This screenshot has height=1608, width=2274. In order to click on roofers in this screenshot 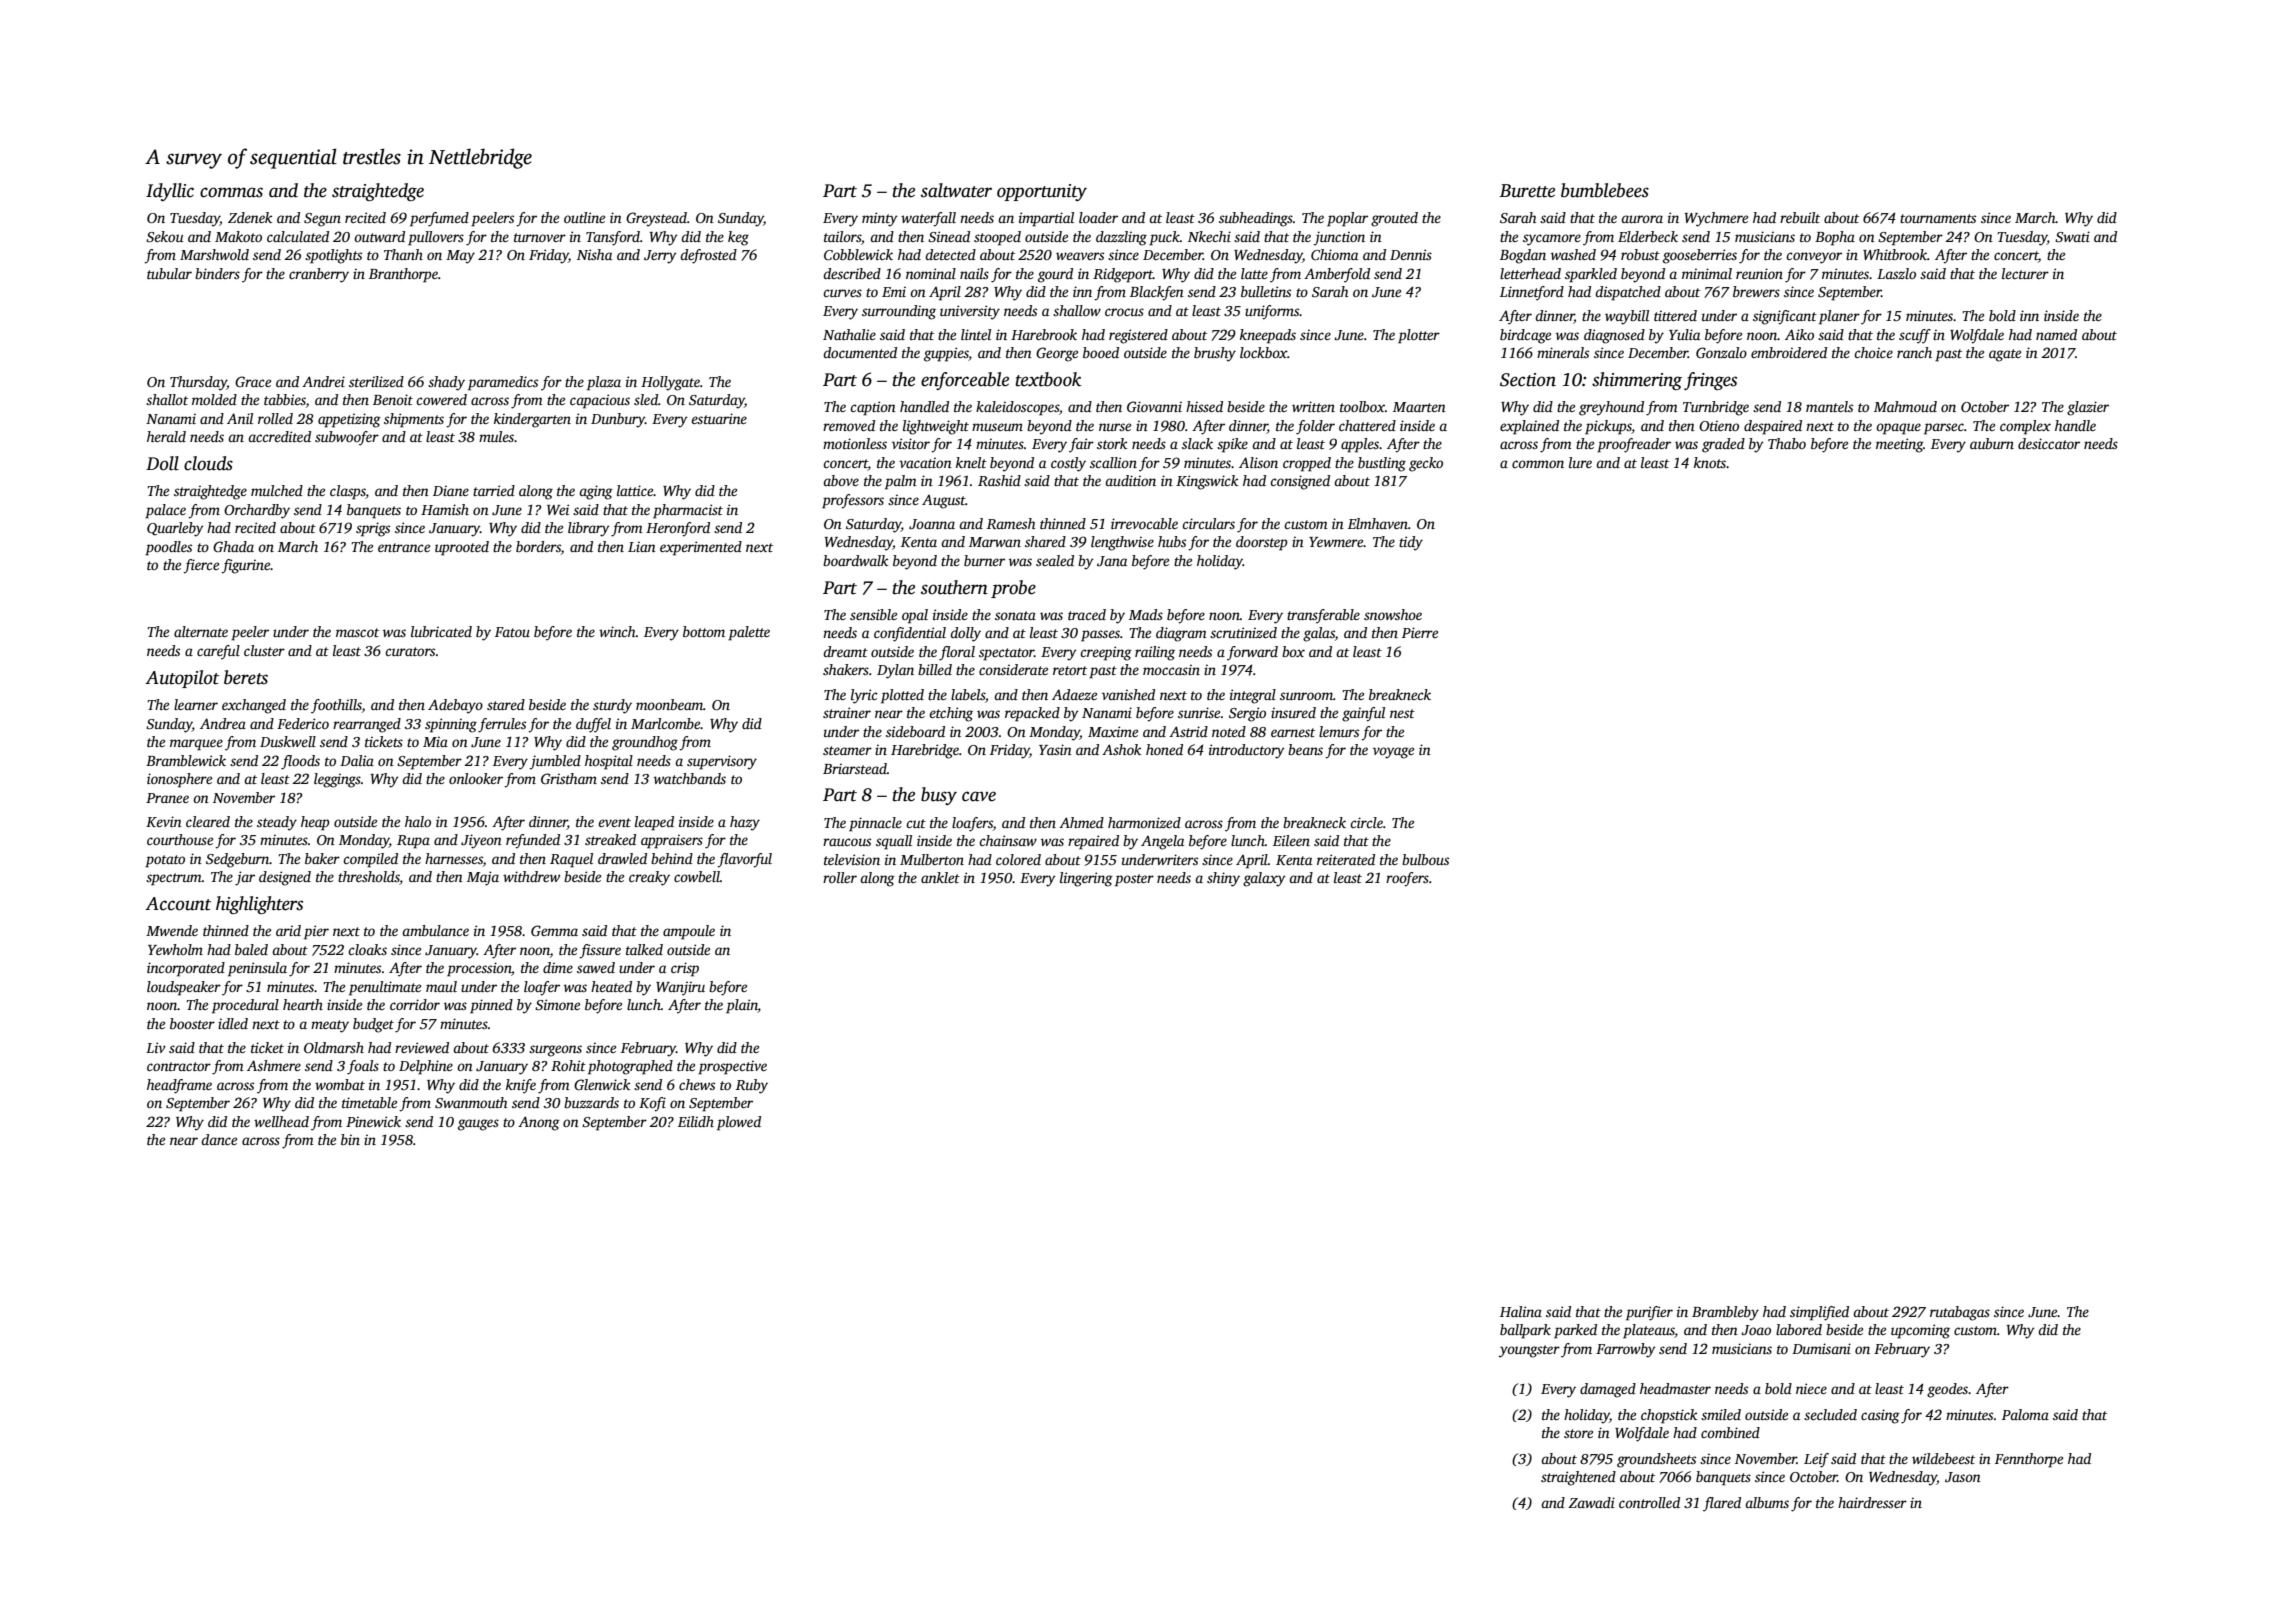, I will do `click(1407, 879)`.
